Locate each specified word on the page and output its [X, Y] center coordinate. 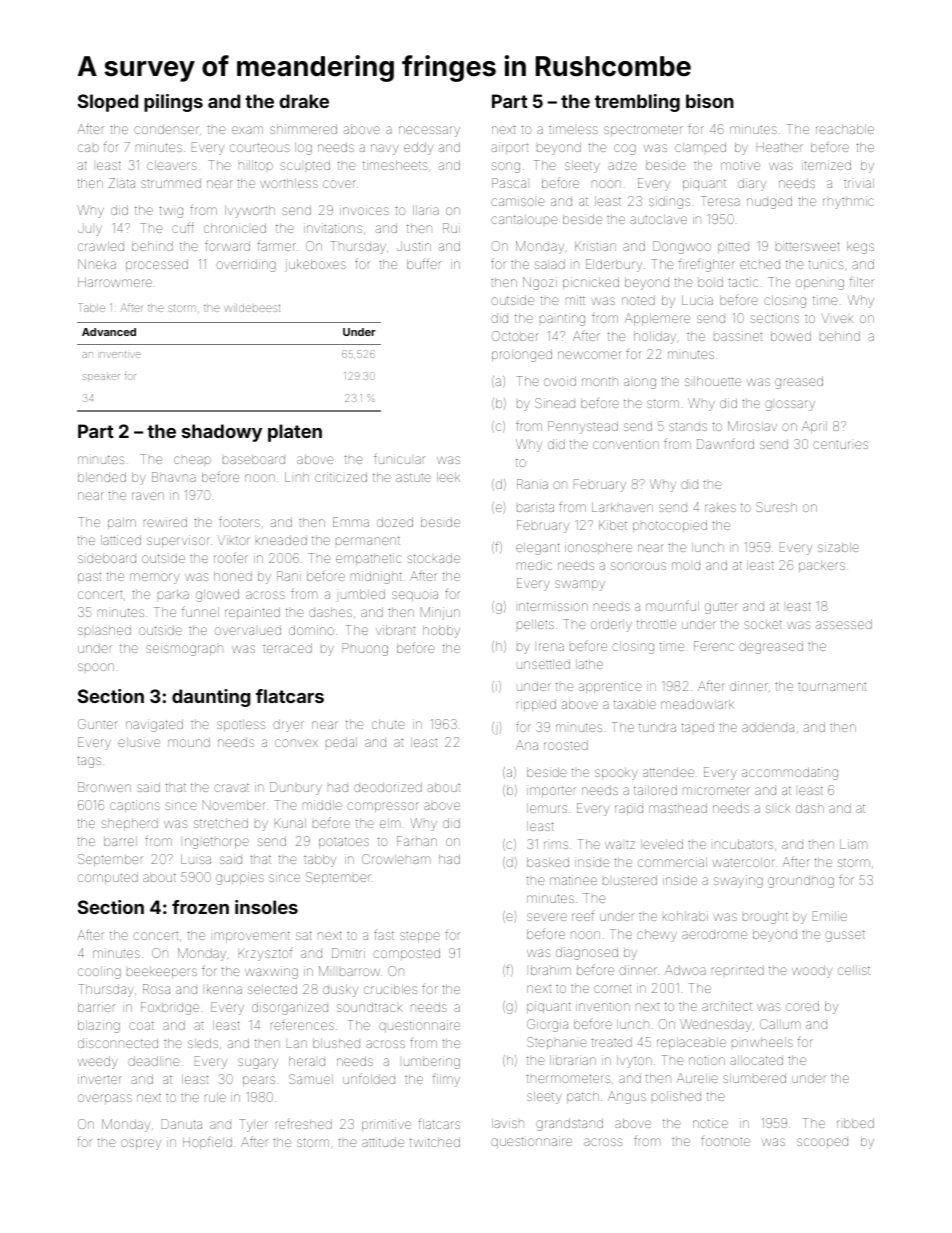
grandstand [569, 1124]
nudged [769, 202]
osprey [141, 1144]
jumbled [361, 595]
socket [763, 624]
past [89, 578]
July [90, 229]
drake [304, 101]
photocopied [670, 526]
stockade [433, 558]
